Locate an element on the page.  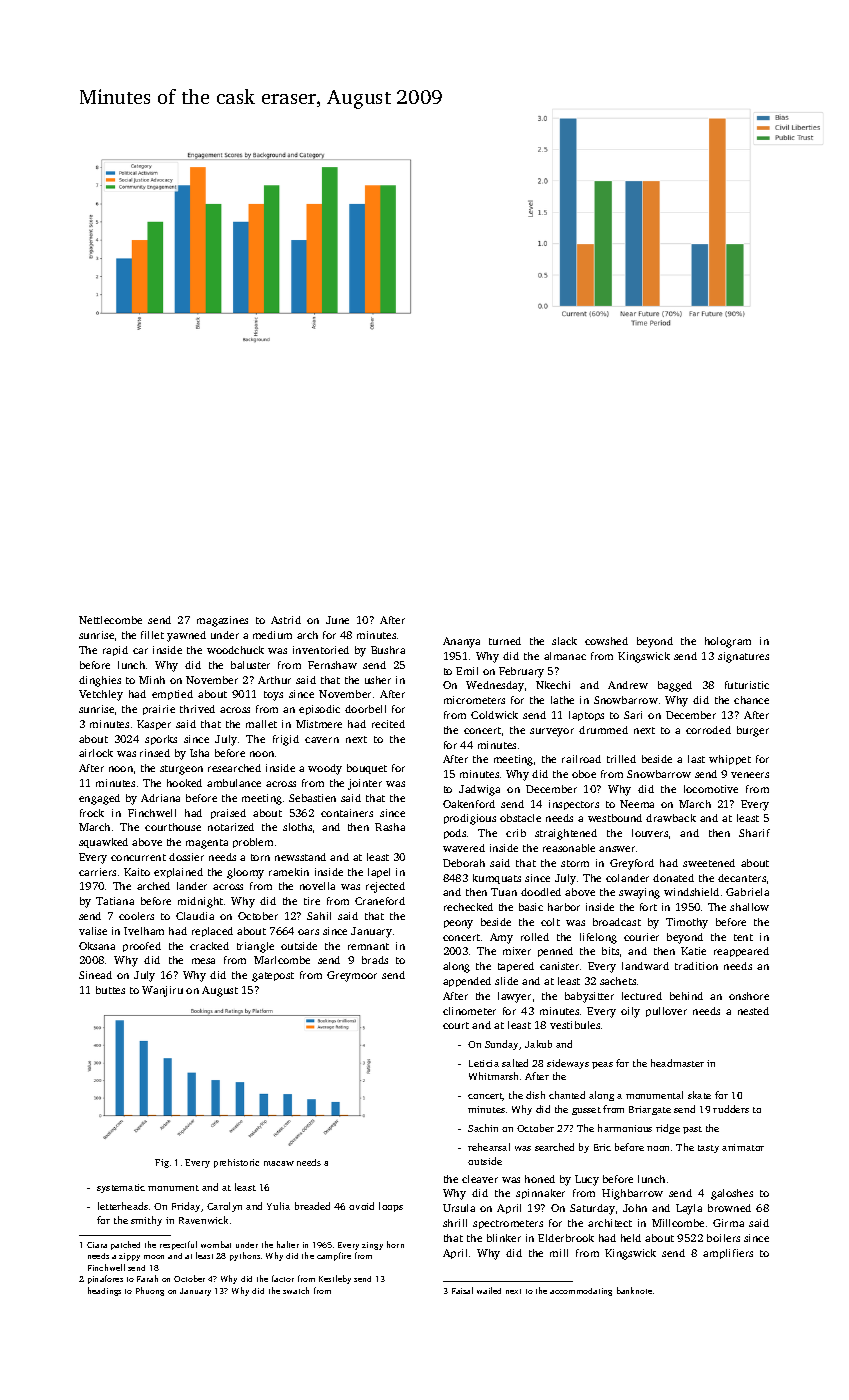
prehistoric is located at coordinates (236, 1163).
